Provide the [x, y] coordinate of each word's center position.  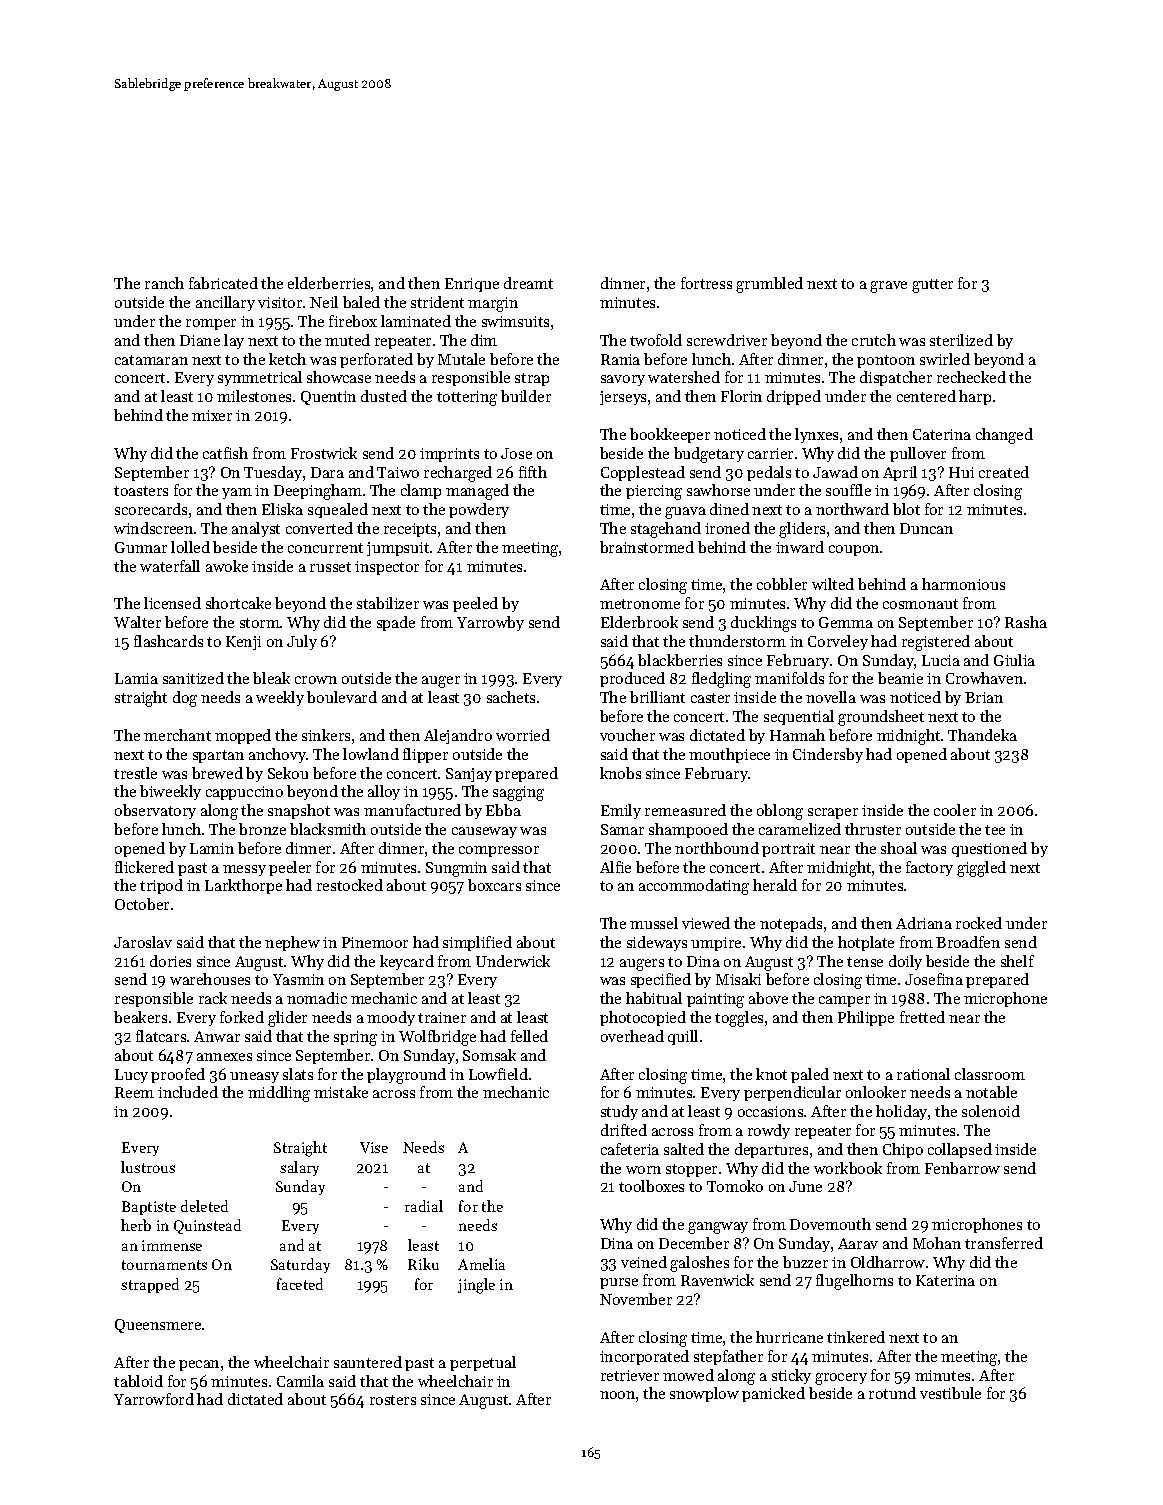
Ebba [503, 810]
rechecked [971, 377]
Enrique [472, 285]
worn [643, 1170]
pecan [199, 1365]
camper [844, 1001]
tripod [161, 886]
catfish [225, 453]
